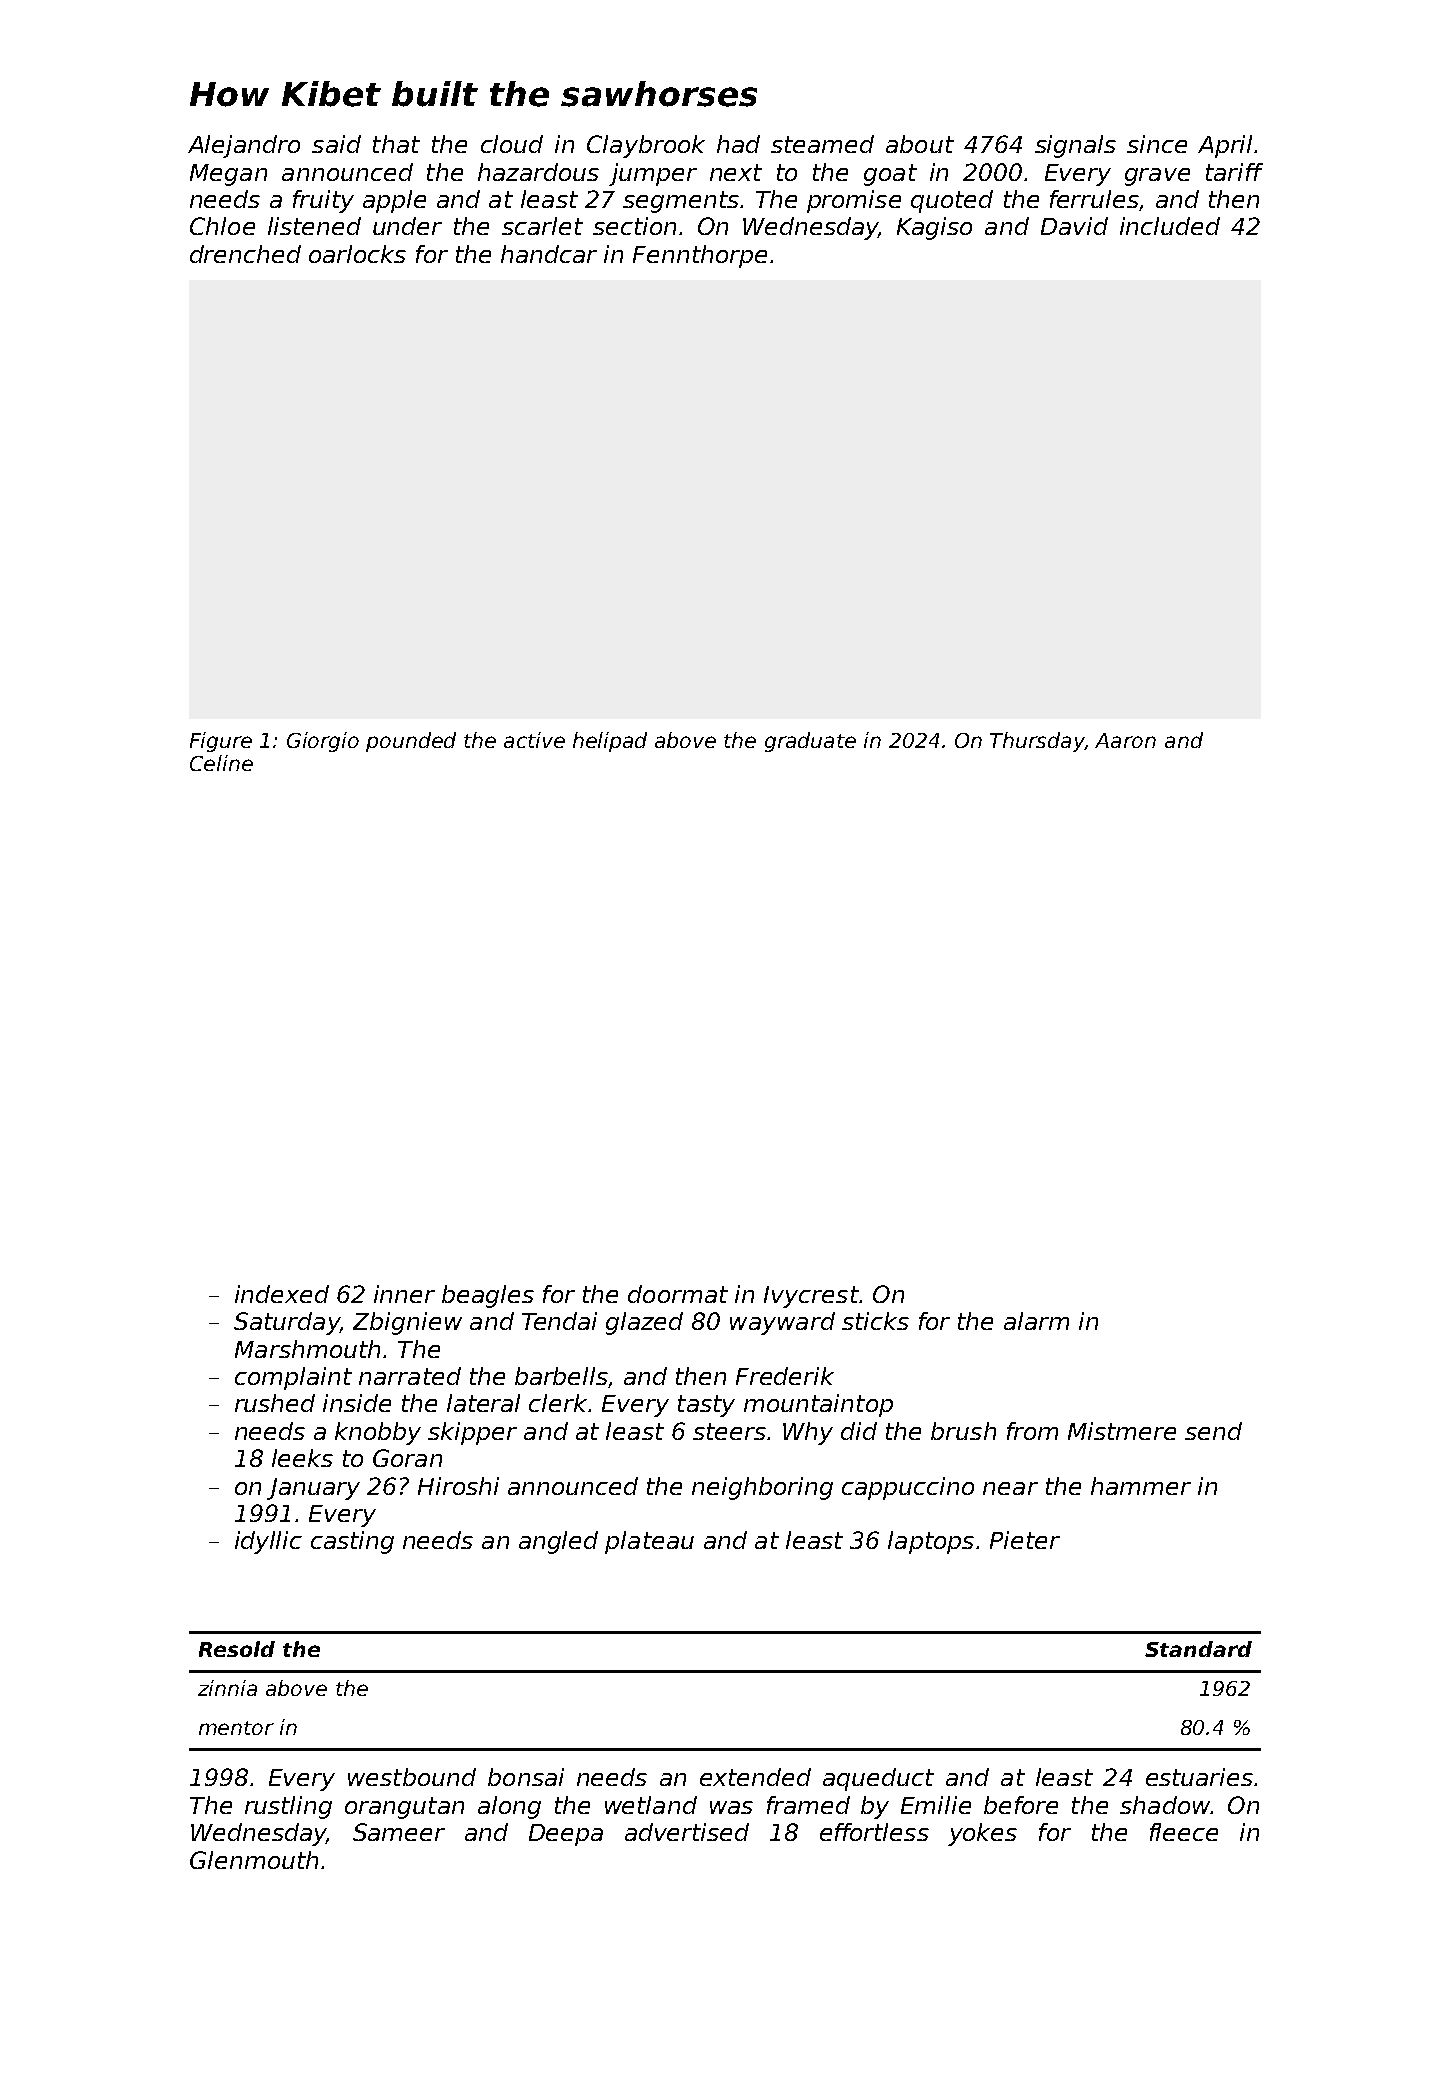 This document has width=1450, height=2100. I want to click on included, so click(1170, 226).
